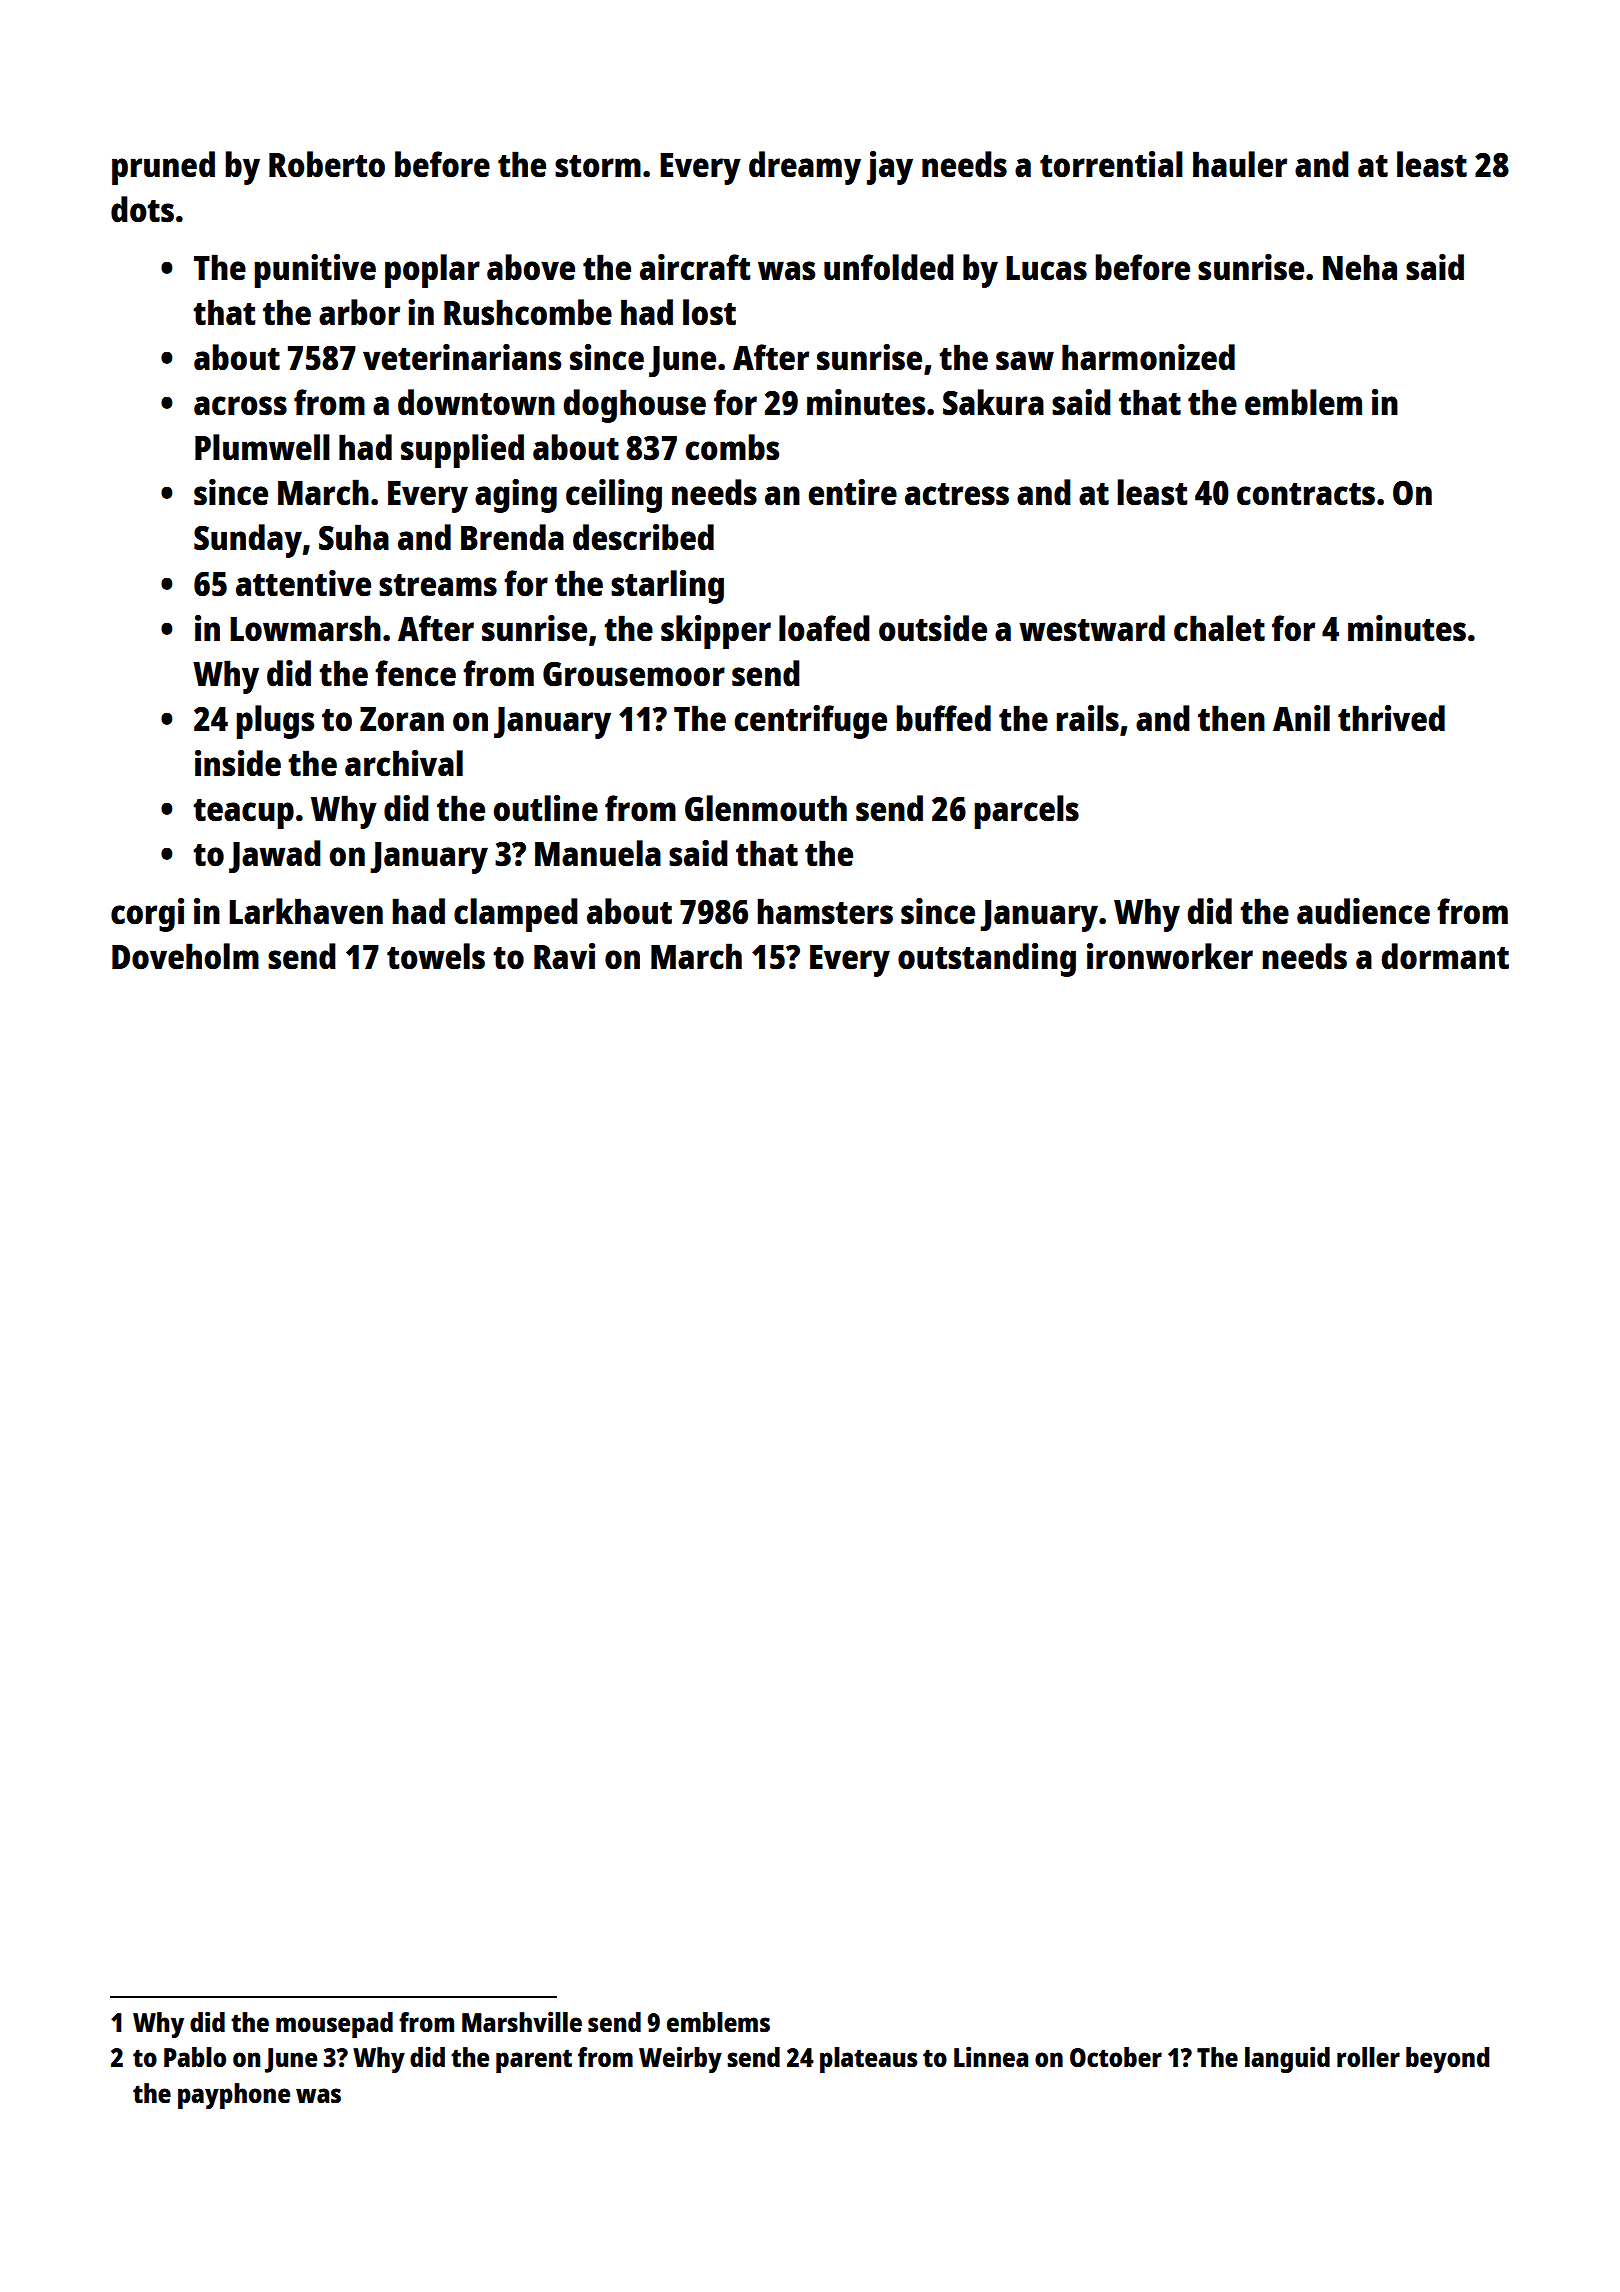 The image size is (1620, 2292). Describe the element at coordinates (432, 271) in the image. I see `poplar` at that location.
